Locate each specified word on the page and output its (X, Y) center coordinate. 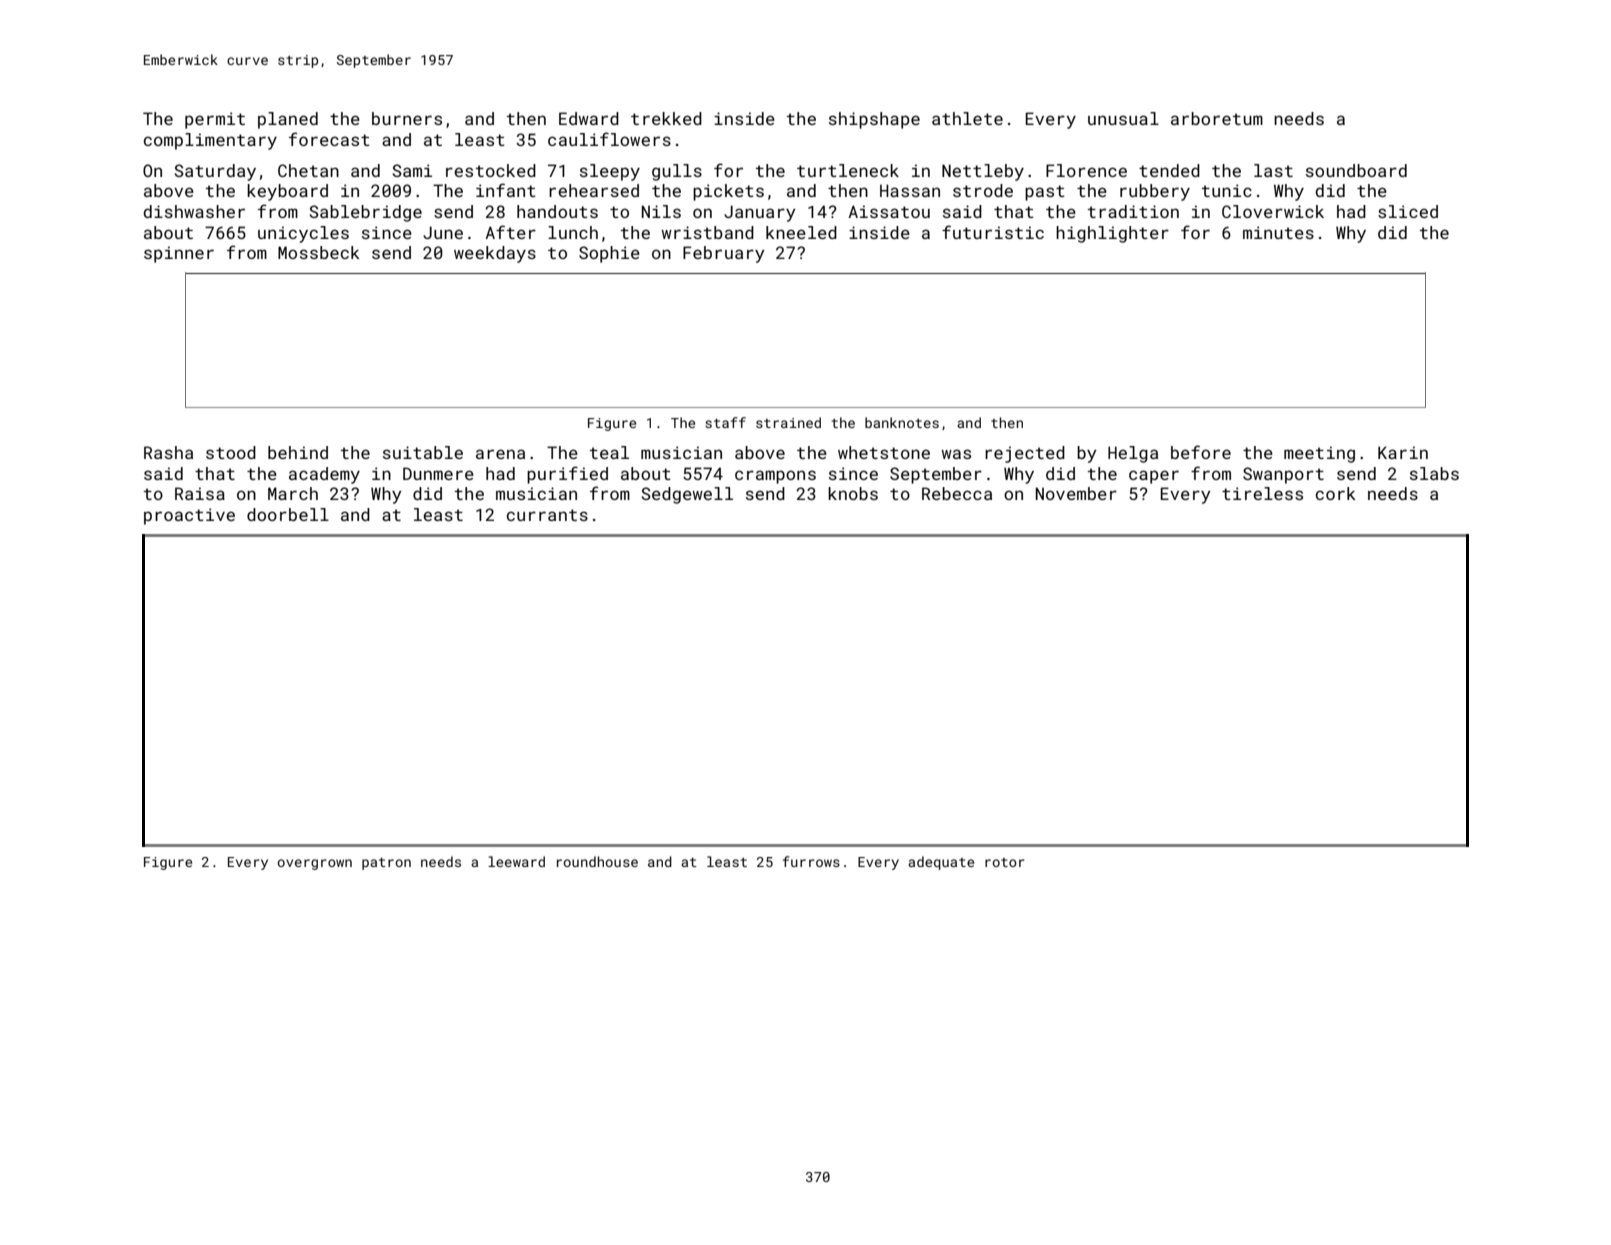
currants (547, 515)
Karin (1403, 452)
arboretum (1217, 118)
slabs (1434, 473)
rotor (1005, 862)
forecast (329, 139)
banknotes (902, 422)
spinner (179, 254)
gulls (677, 172)
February (724, 254)
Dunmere (438, 473)
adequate (941, 863)
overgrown (314, 864)
